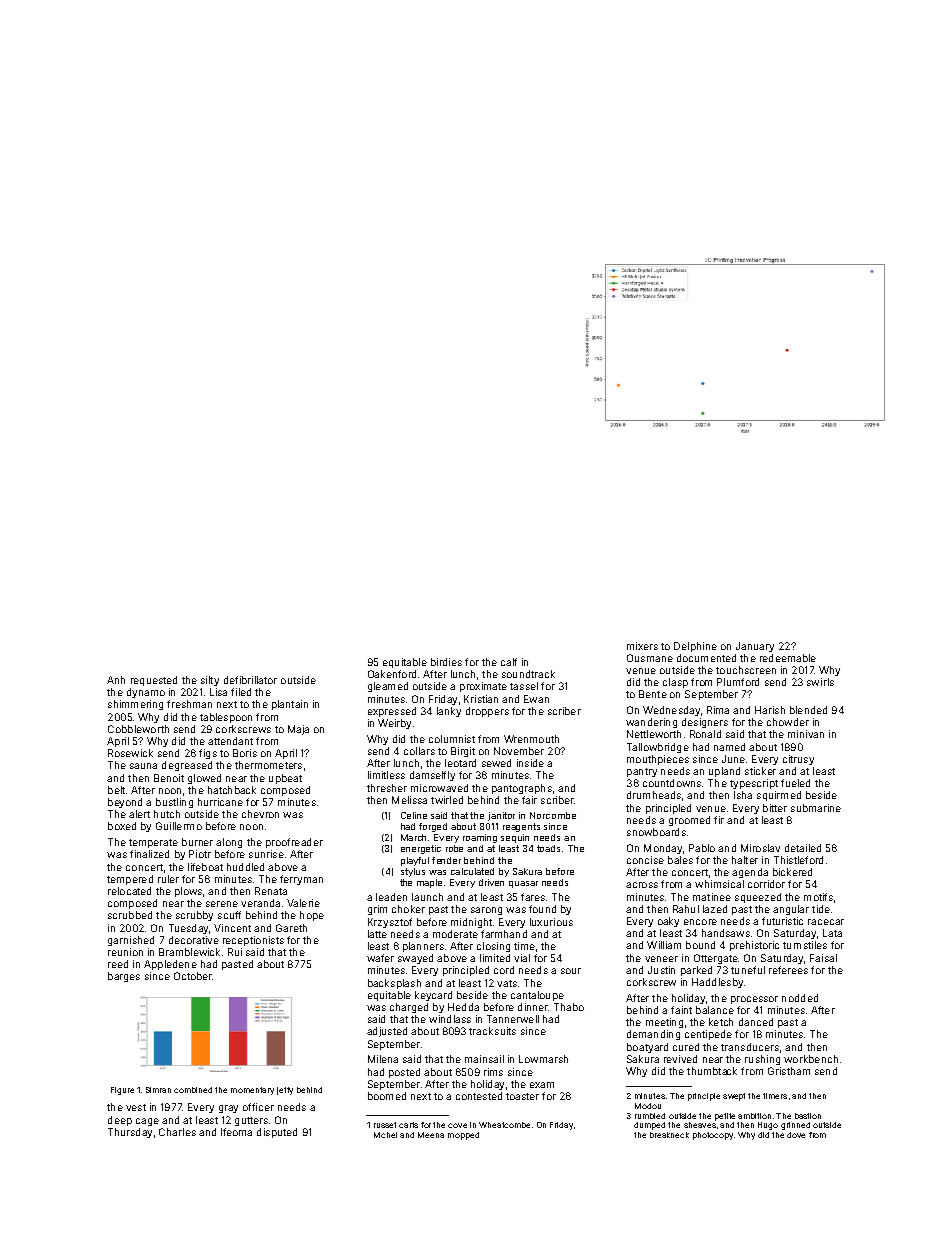  Describe the element at coordinates (421, 849) in the screenshot. I see `energetic` at that location.
